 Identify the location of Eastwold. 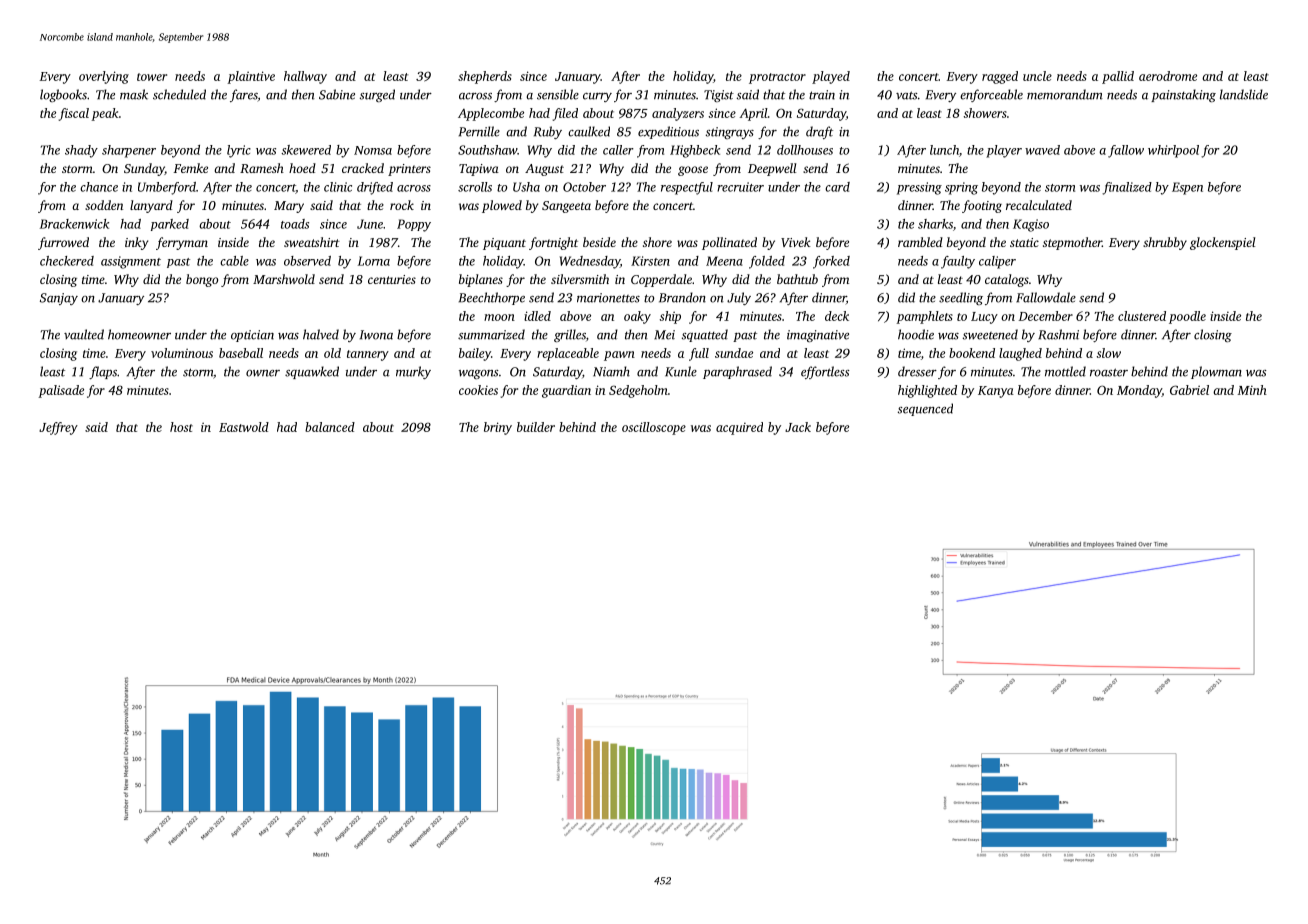
(244, 427).
